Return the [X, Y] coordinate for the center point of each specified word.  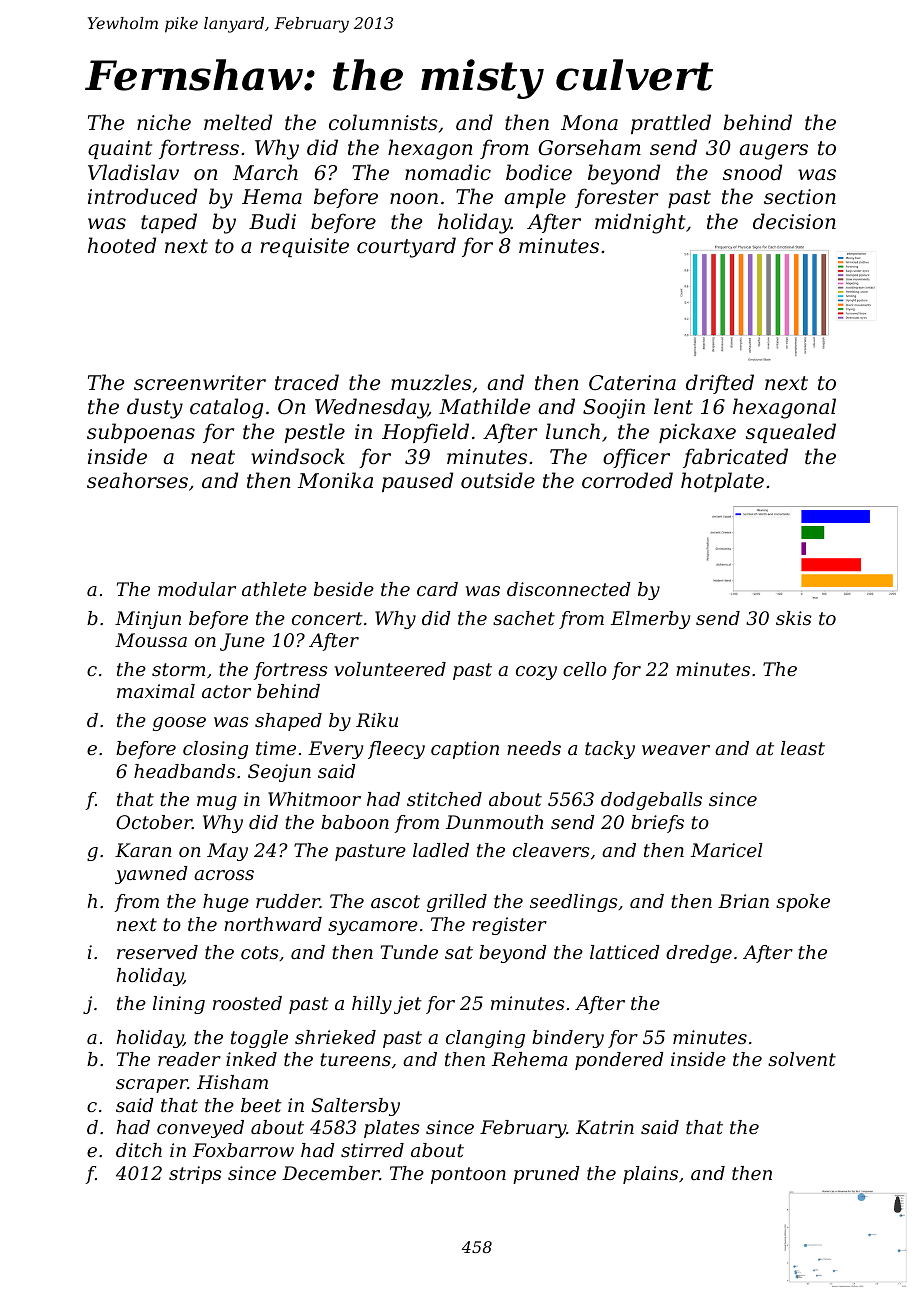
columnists [383, 122]
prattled [671, 124]
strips [195, 1175]
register [509, 926]
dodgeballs [651, 801]
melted [238, 122]
